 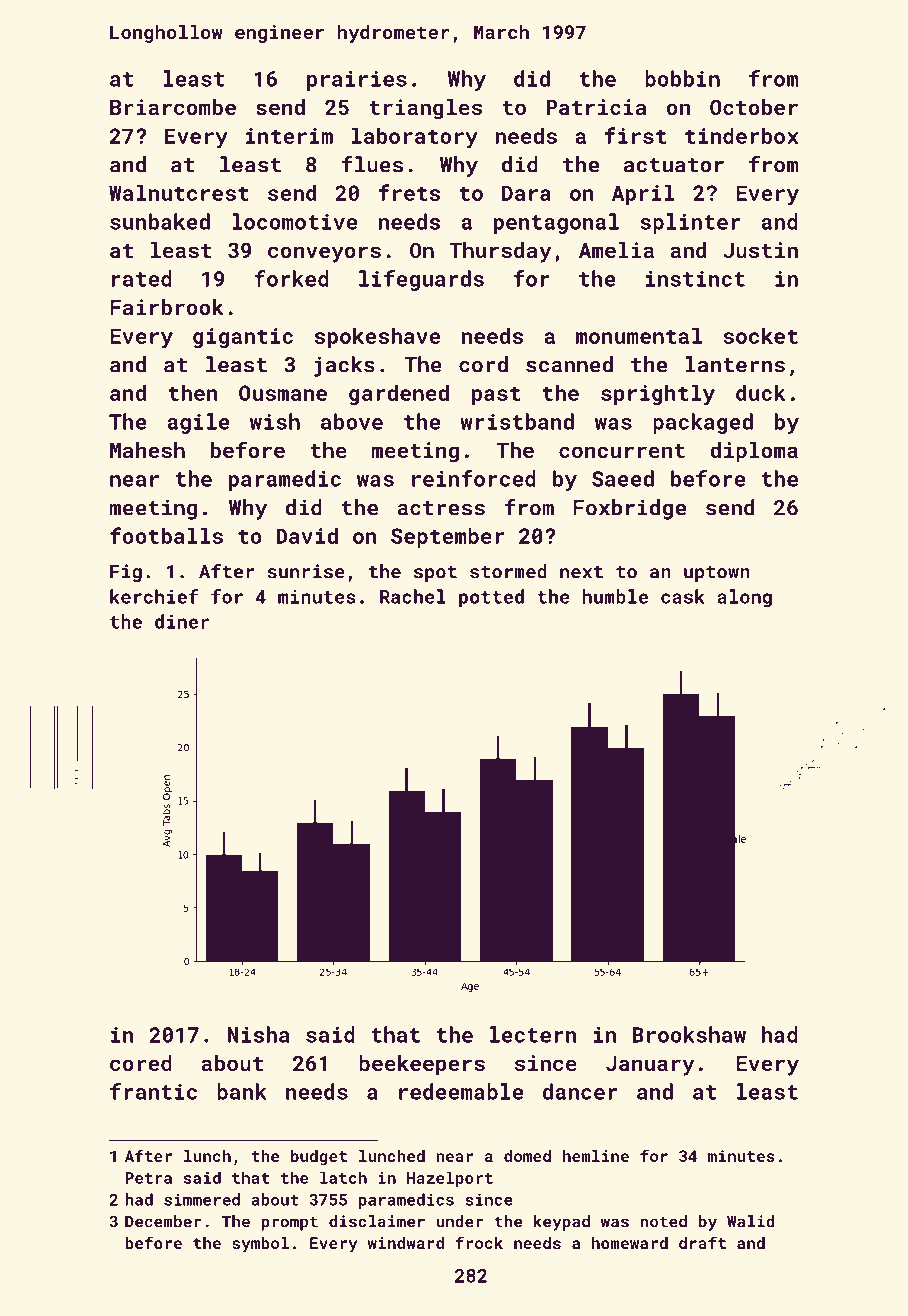 I want to click on Brookshaw, so click(x=689, y=1034).
